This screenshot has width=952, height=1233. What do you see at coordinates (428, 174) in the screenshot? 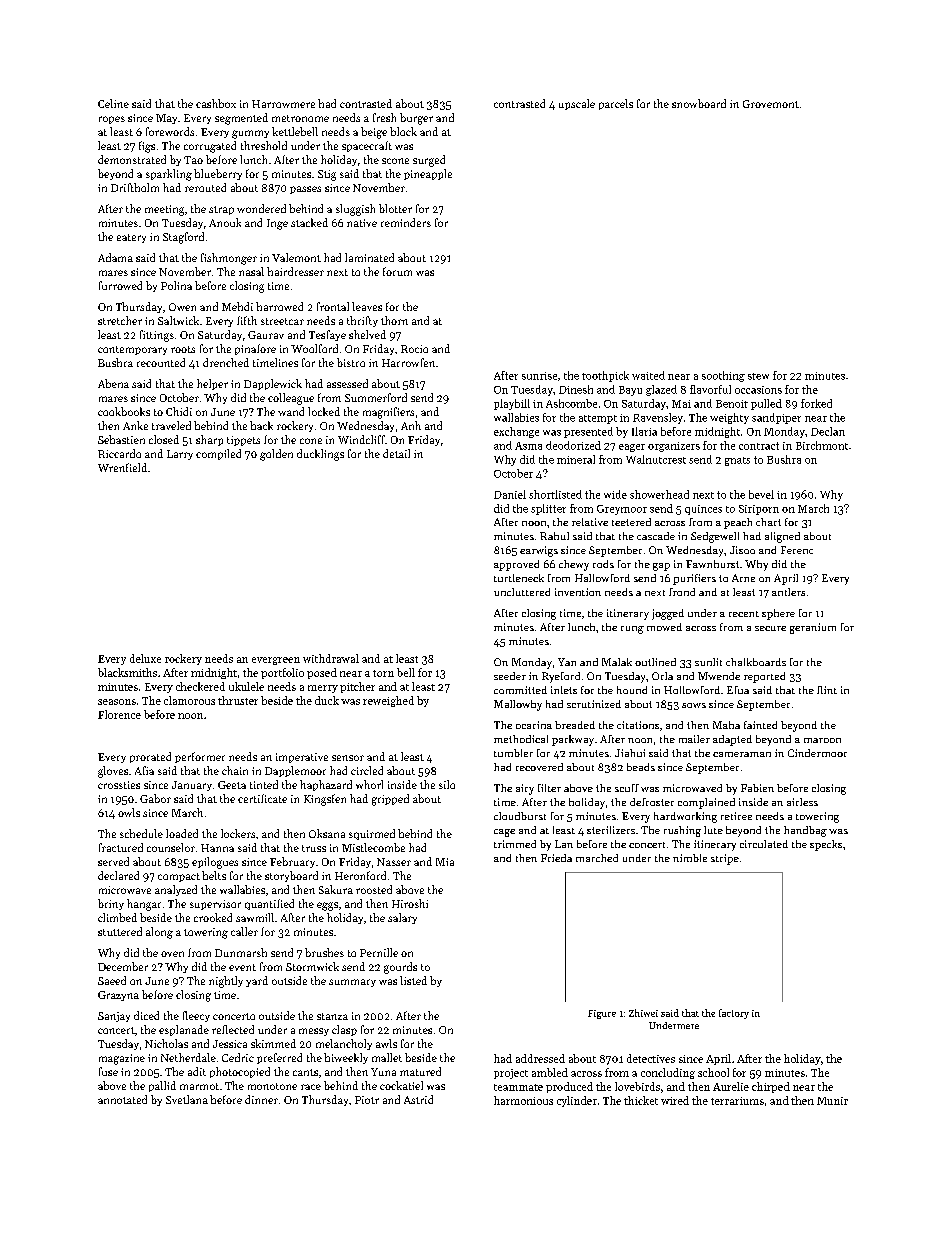
I see `pineapple` at bounding box center [428, 174].
